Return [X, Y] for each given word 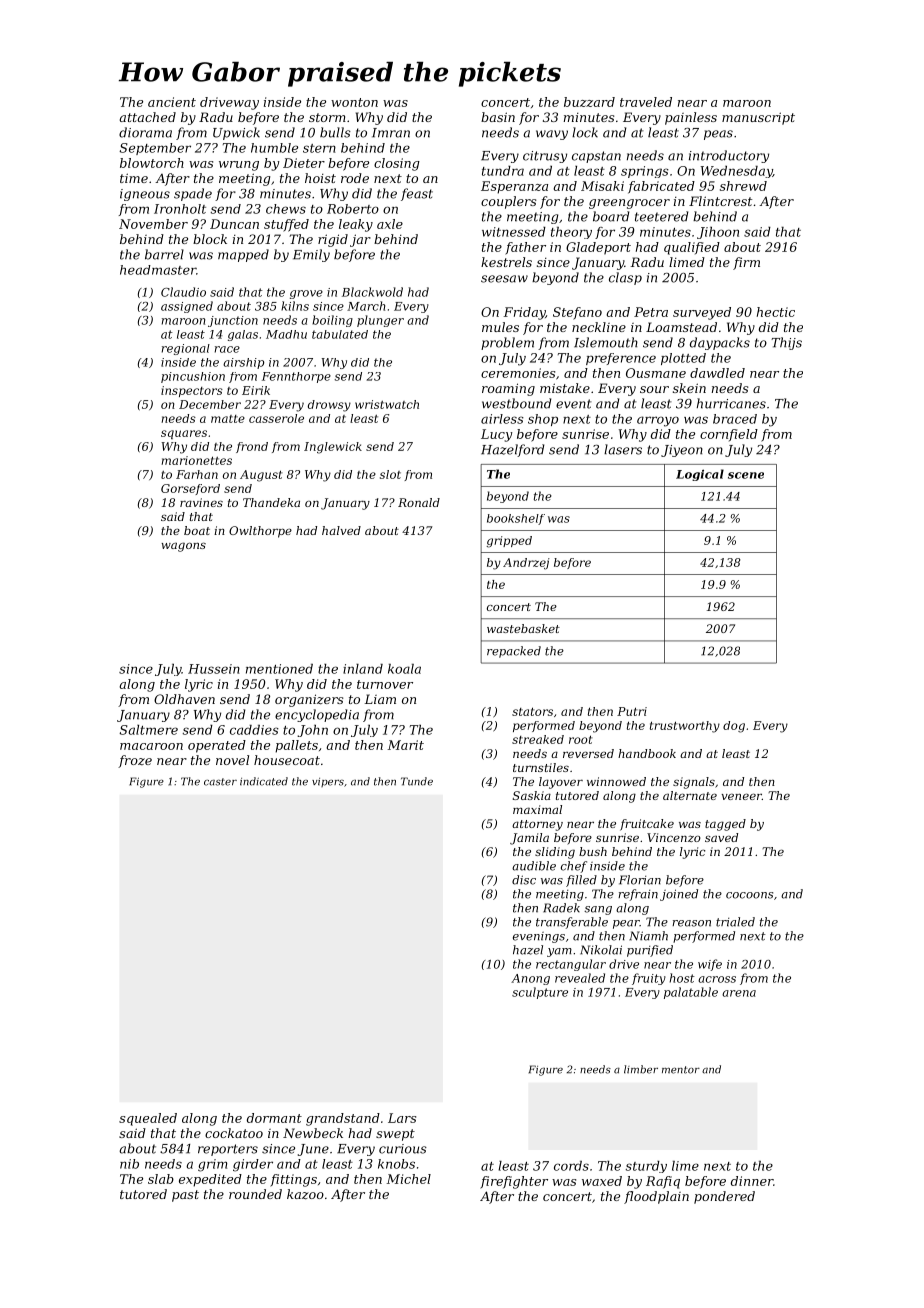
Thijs [786, 343]
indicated [264, 781]
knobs [396, 1164]
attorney [537, 825]
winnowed [616, 781]
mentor [681, 1070]
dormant [274, 1118]
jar [360, 240]
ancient [172, 102]
